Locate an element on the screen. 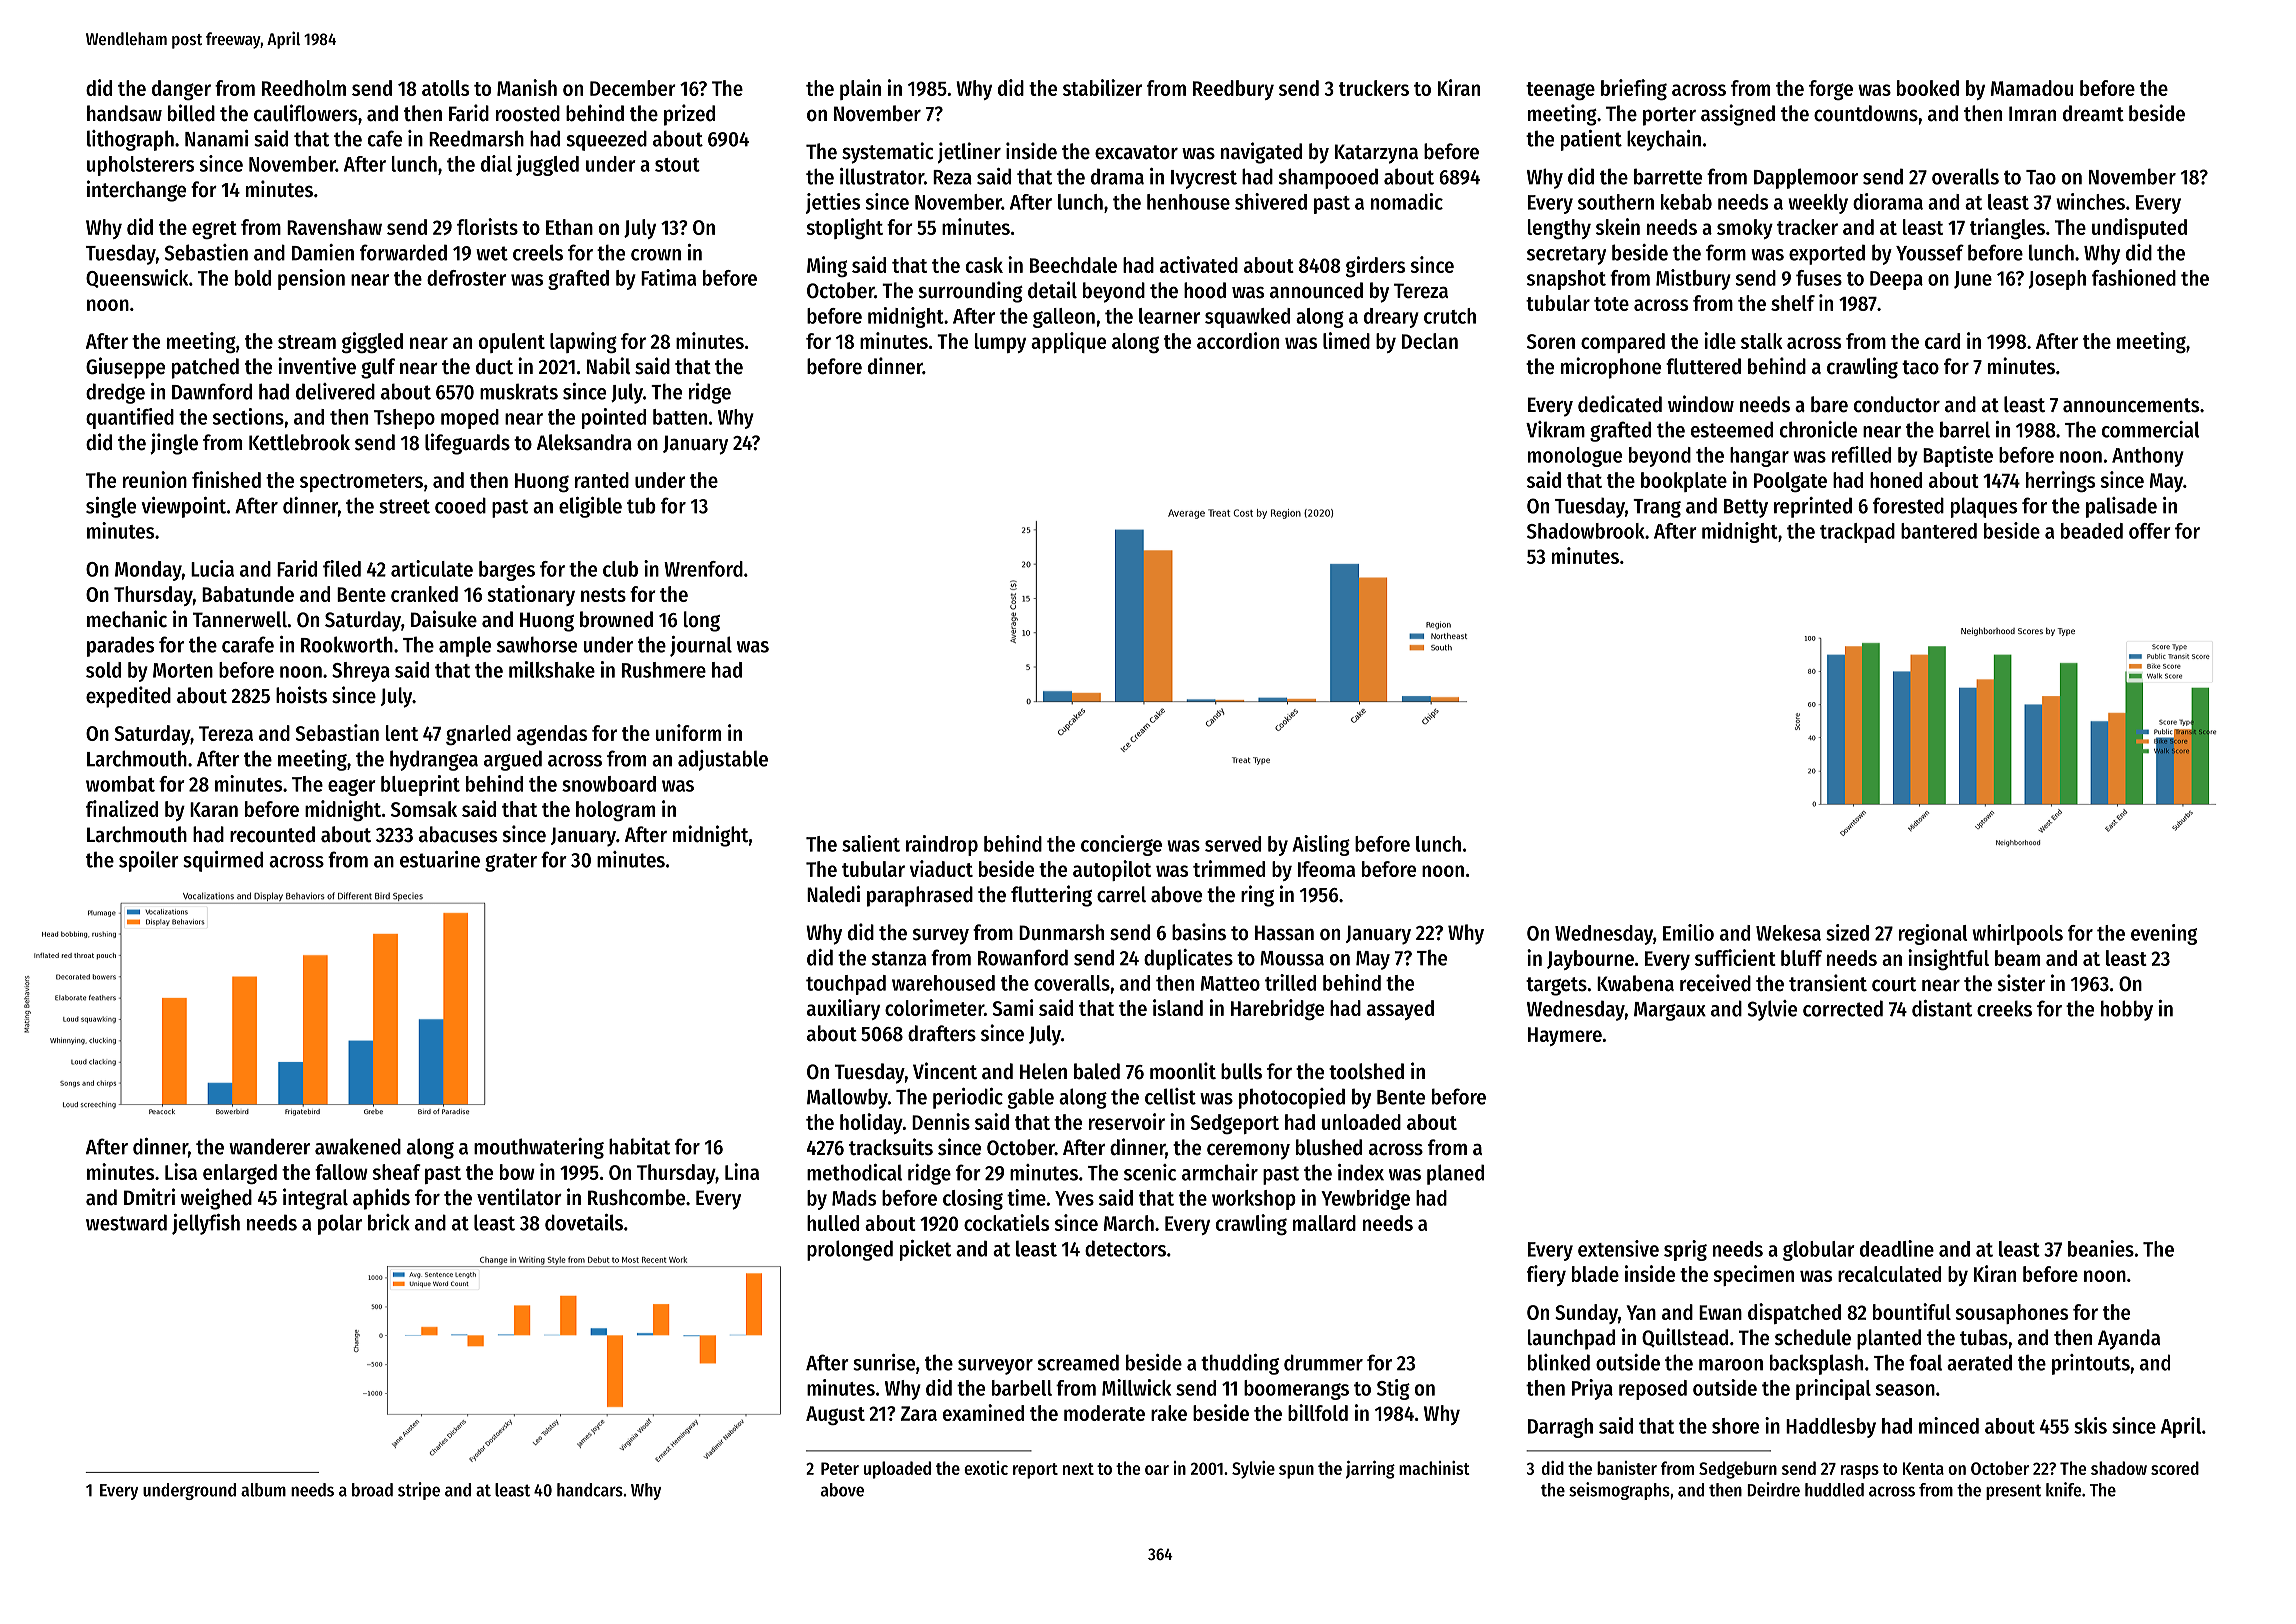 Image resolution: width=2296 pixels, height=1624 pixels. dreary is located at coordinates (1391, 318).
